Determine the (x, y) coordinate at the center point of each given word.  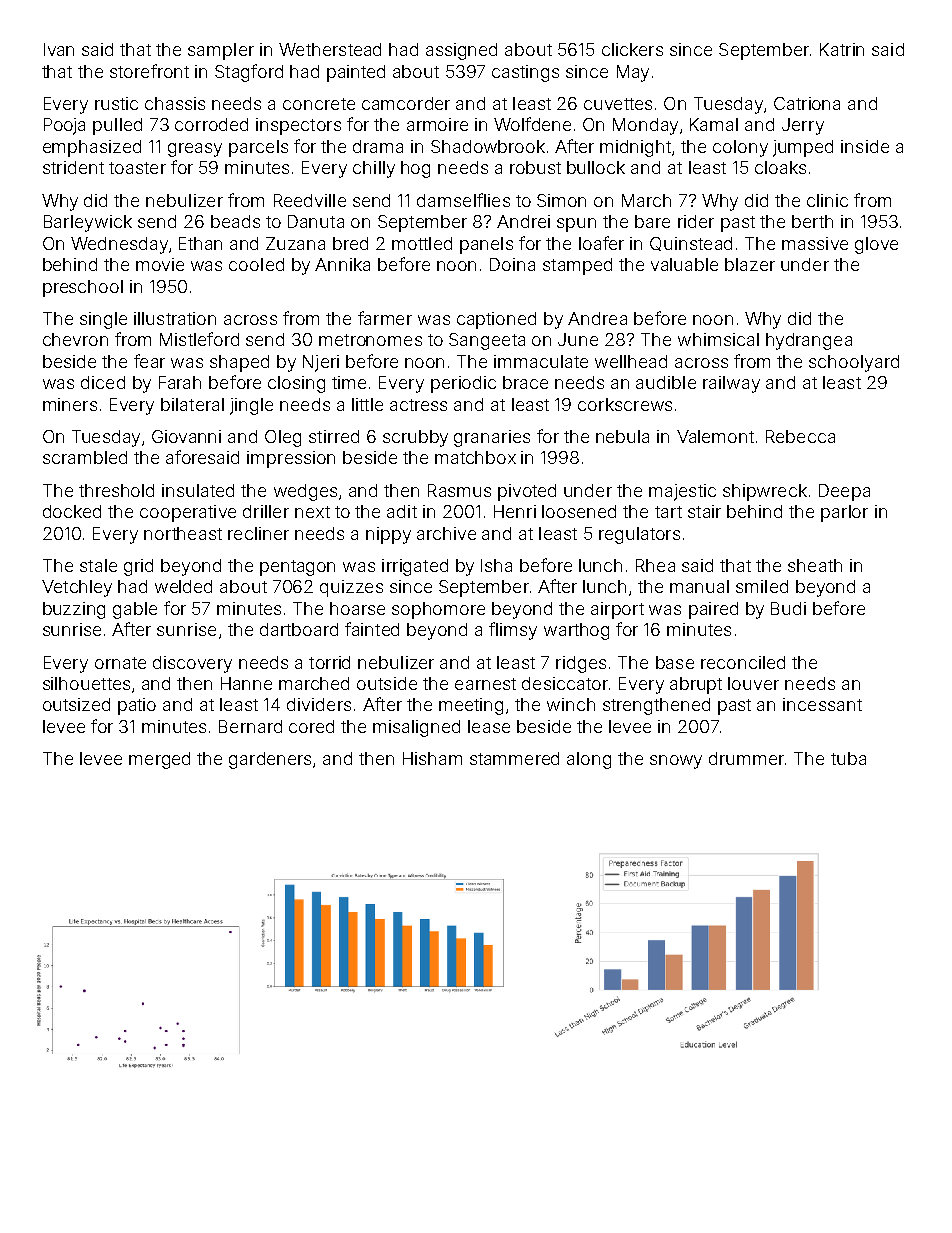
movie (160, 264)
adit (402, 511)
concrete (319, 104)
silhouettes (86, 683)
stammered (514, 758)
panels (486, 245)
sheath (815, 565)
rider (696, 221)
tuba (848, 758)
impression (291, 459)
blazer (750, 264)
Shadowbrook (488, 146)
